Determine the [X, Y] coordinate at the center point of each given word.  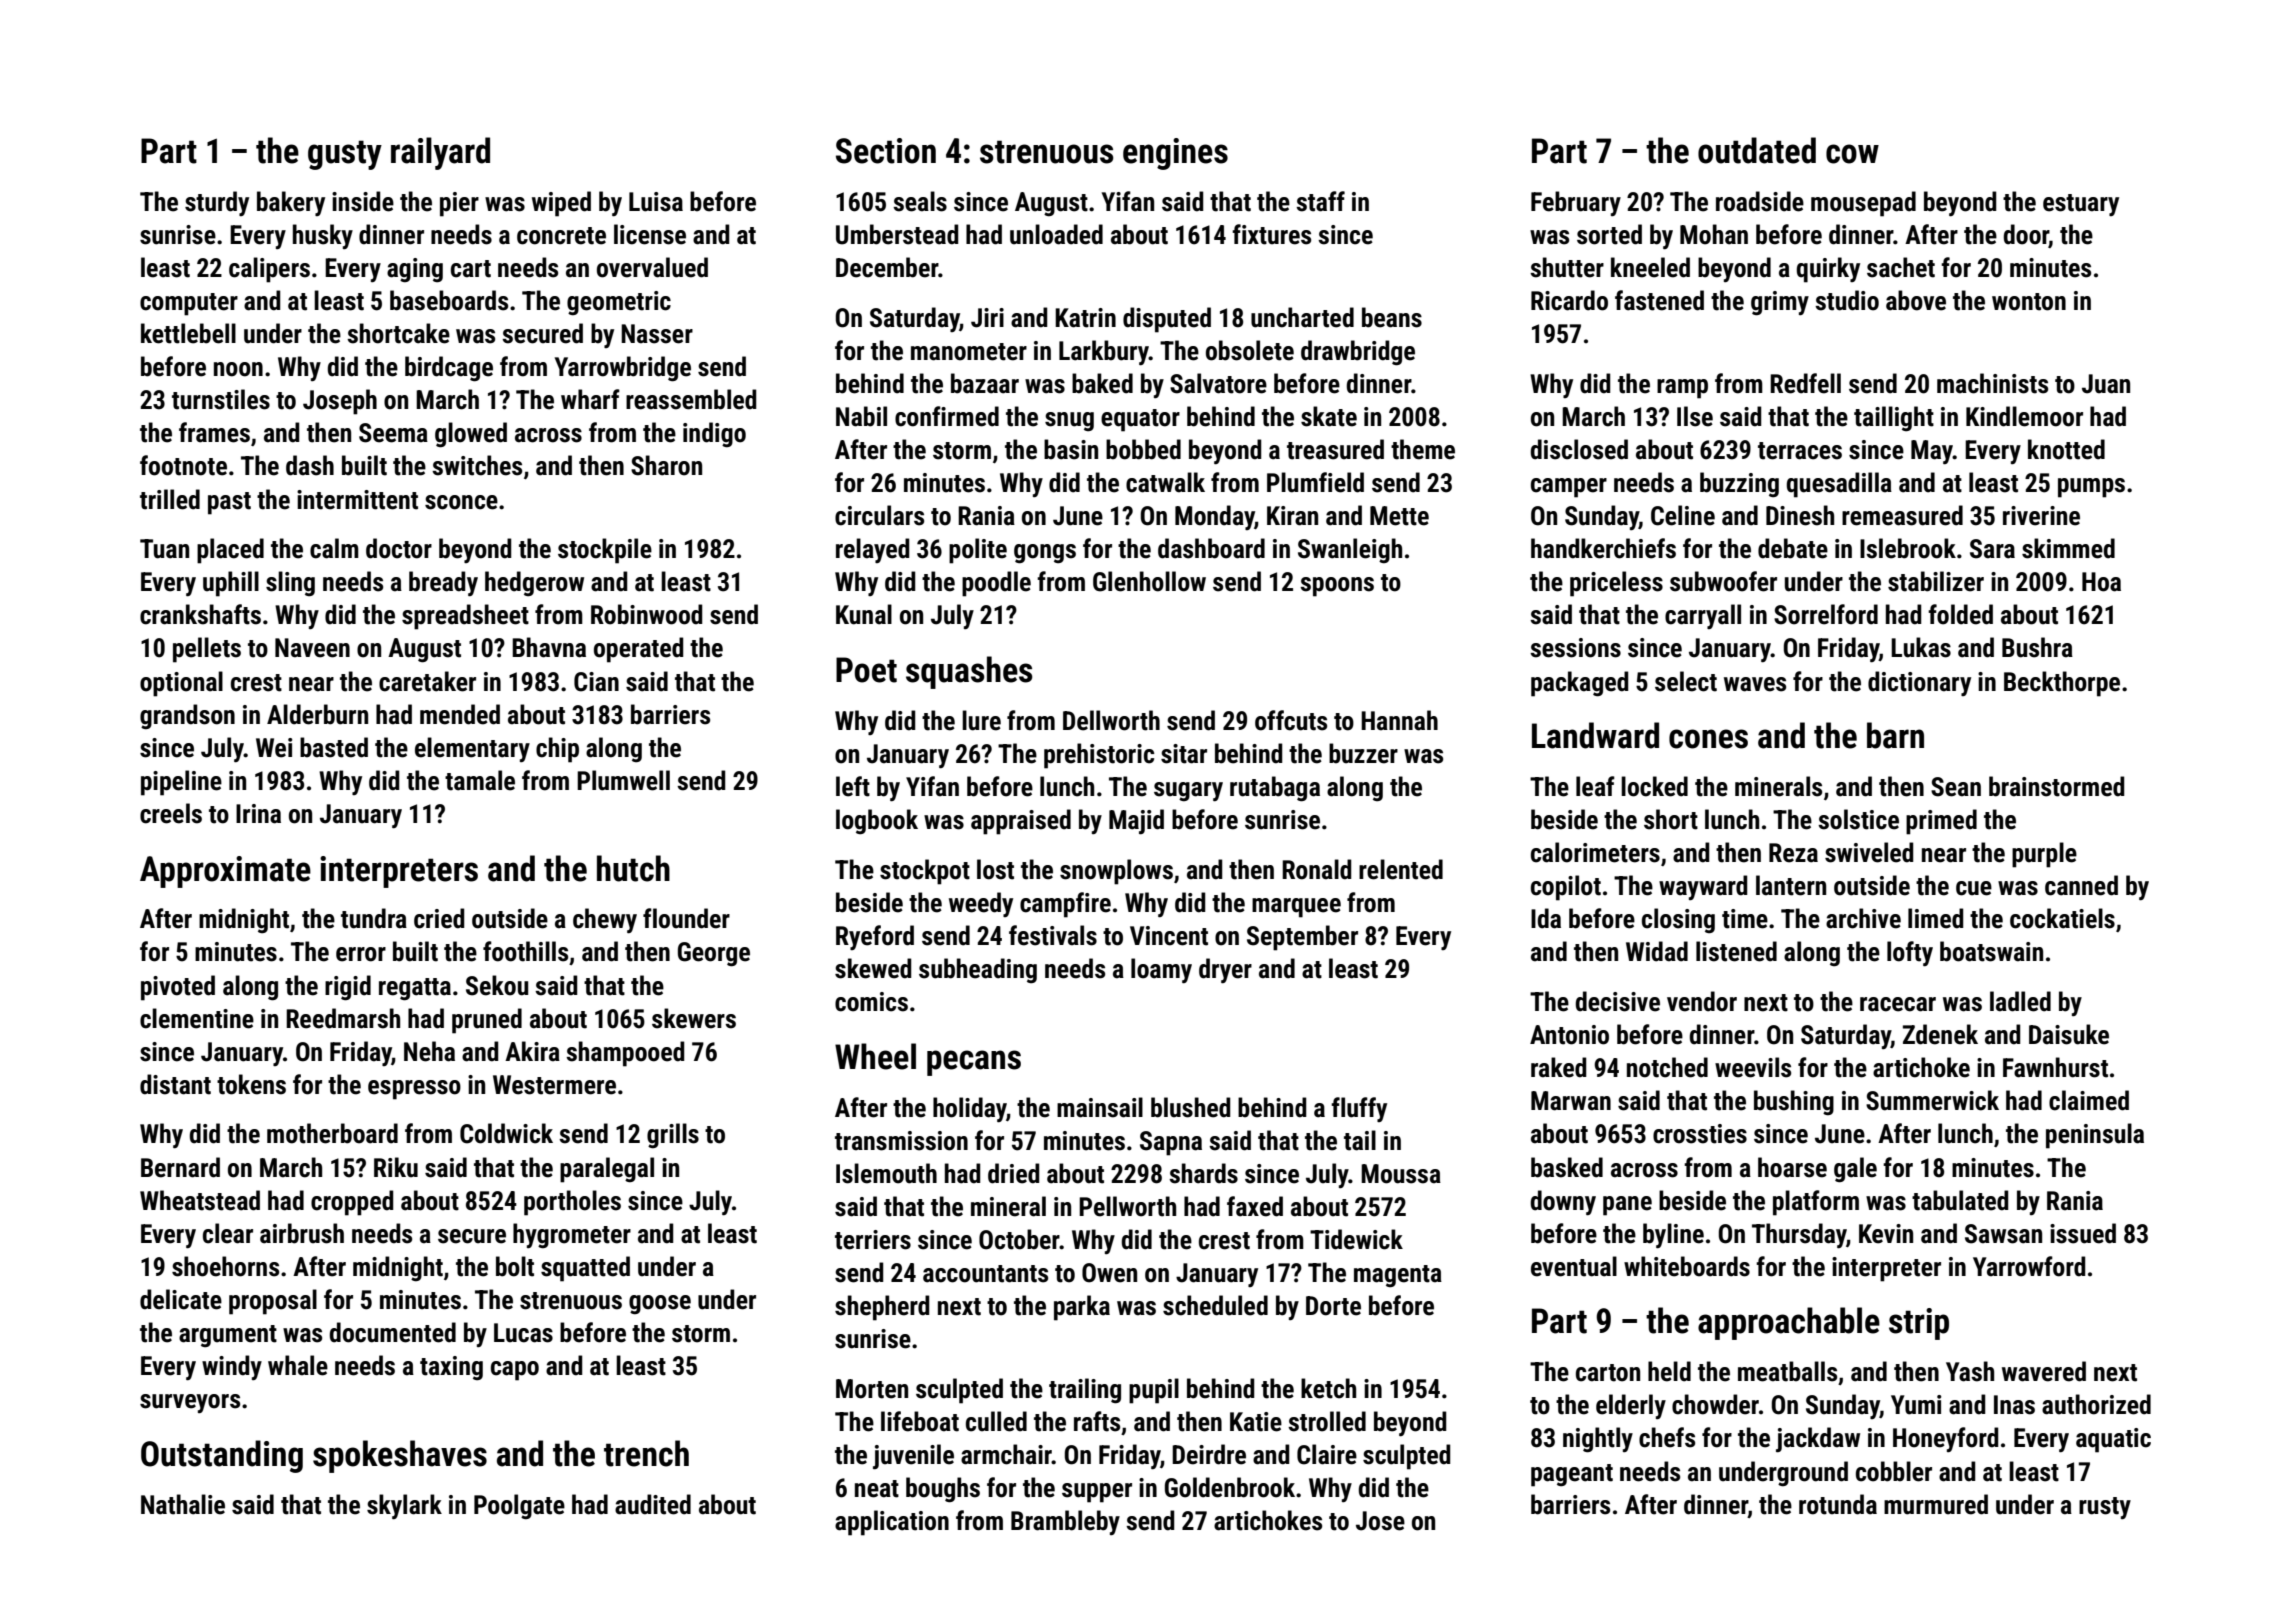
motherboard [332, 1133]
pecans [974, 1063]
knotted [2066, 449]
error [361, 954]
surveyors [190, 1403]
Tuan [164, 549]
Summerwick [1932, 1100]
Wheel [875, 1056]
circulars [879, 515]
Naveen [312, 648]
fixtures [1271, 234]
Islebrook [1908, 548]
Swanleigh [1350, 551]
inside [363, 201]
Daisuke [2069, 1034]
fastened [1659, 300]
